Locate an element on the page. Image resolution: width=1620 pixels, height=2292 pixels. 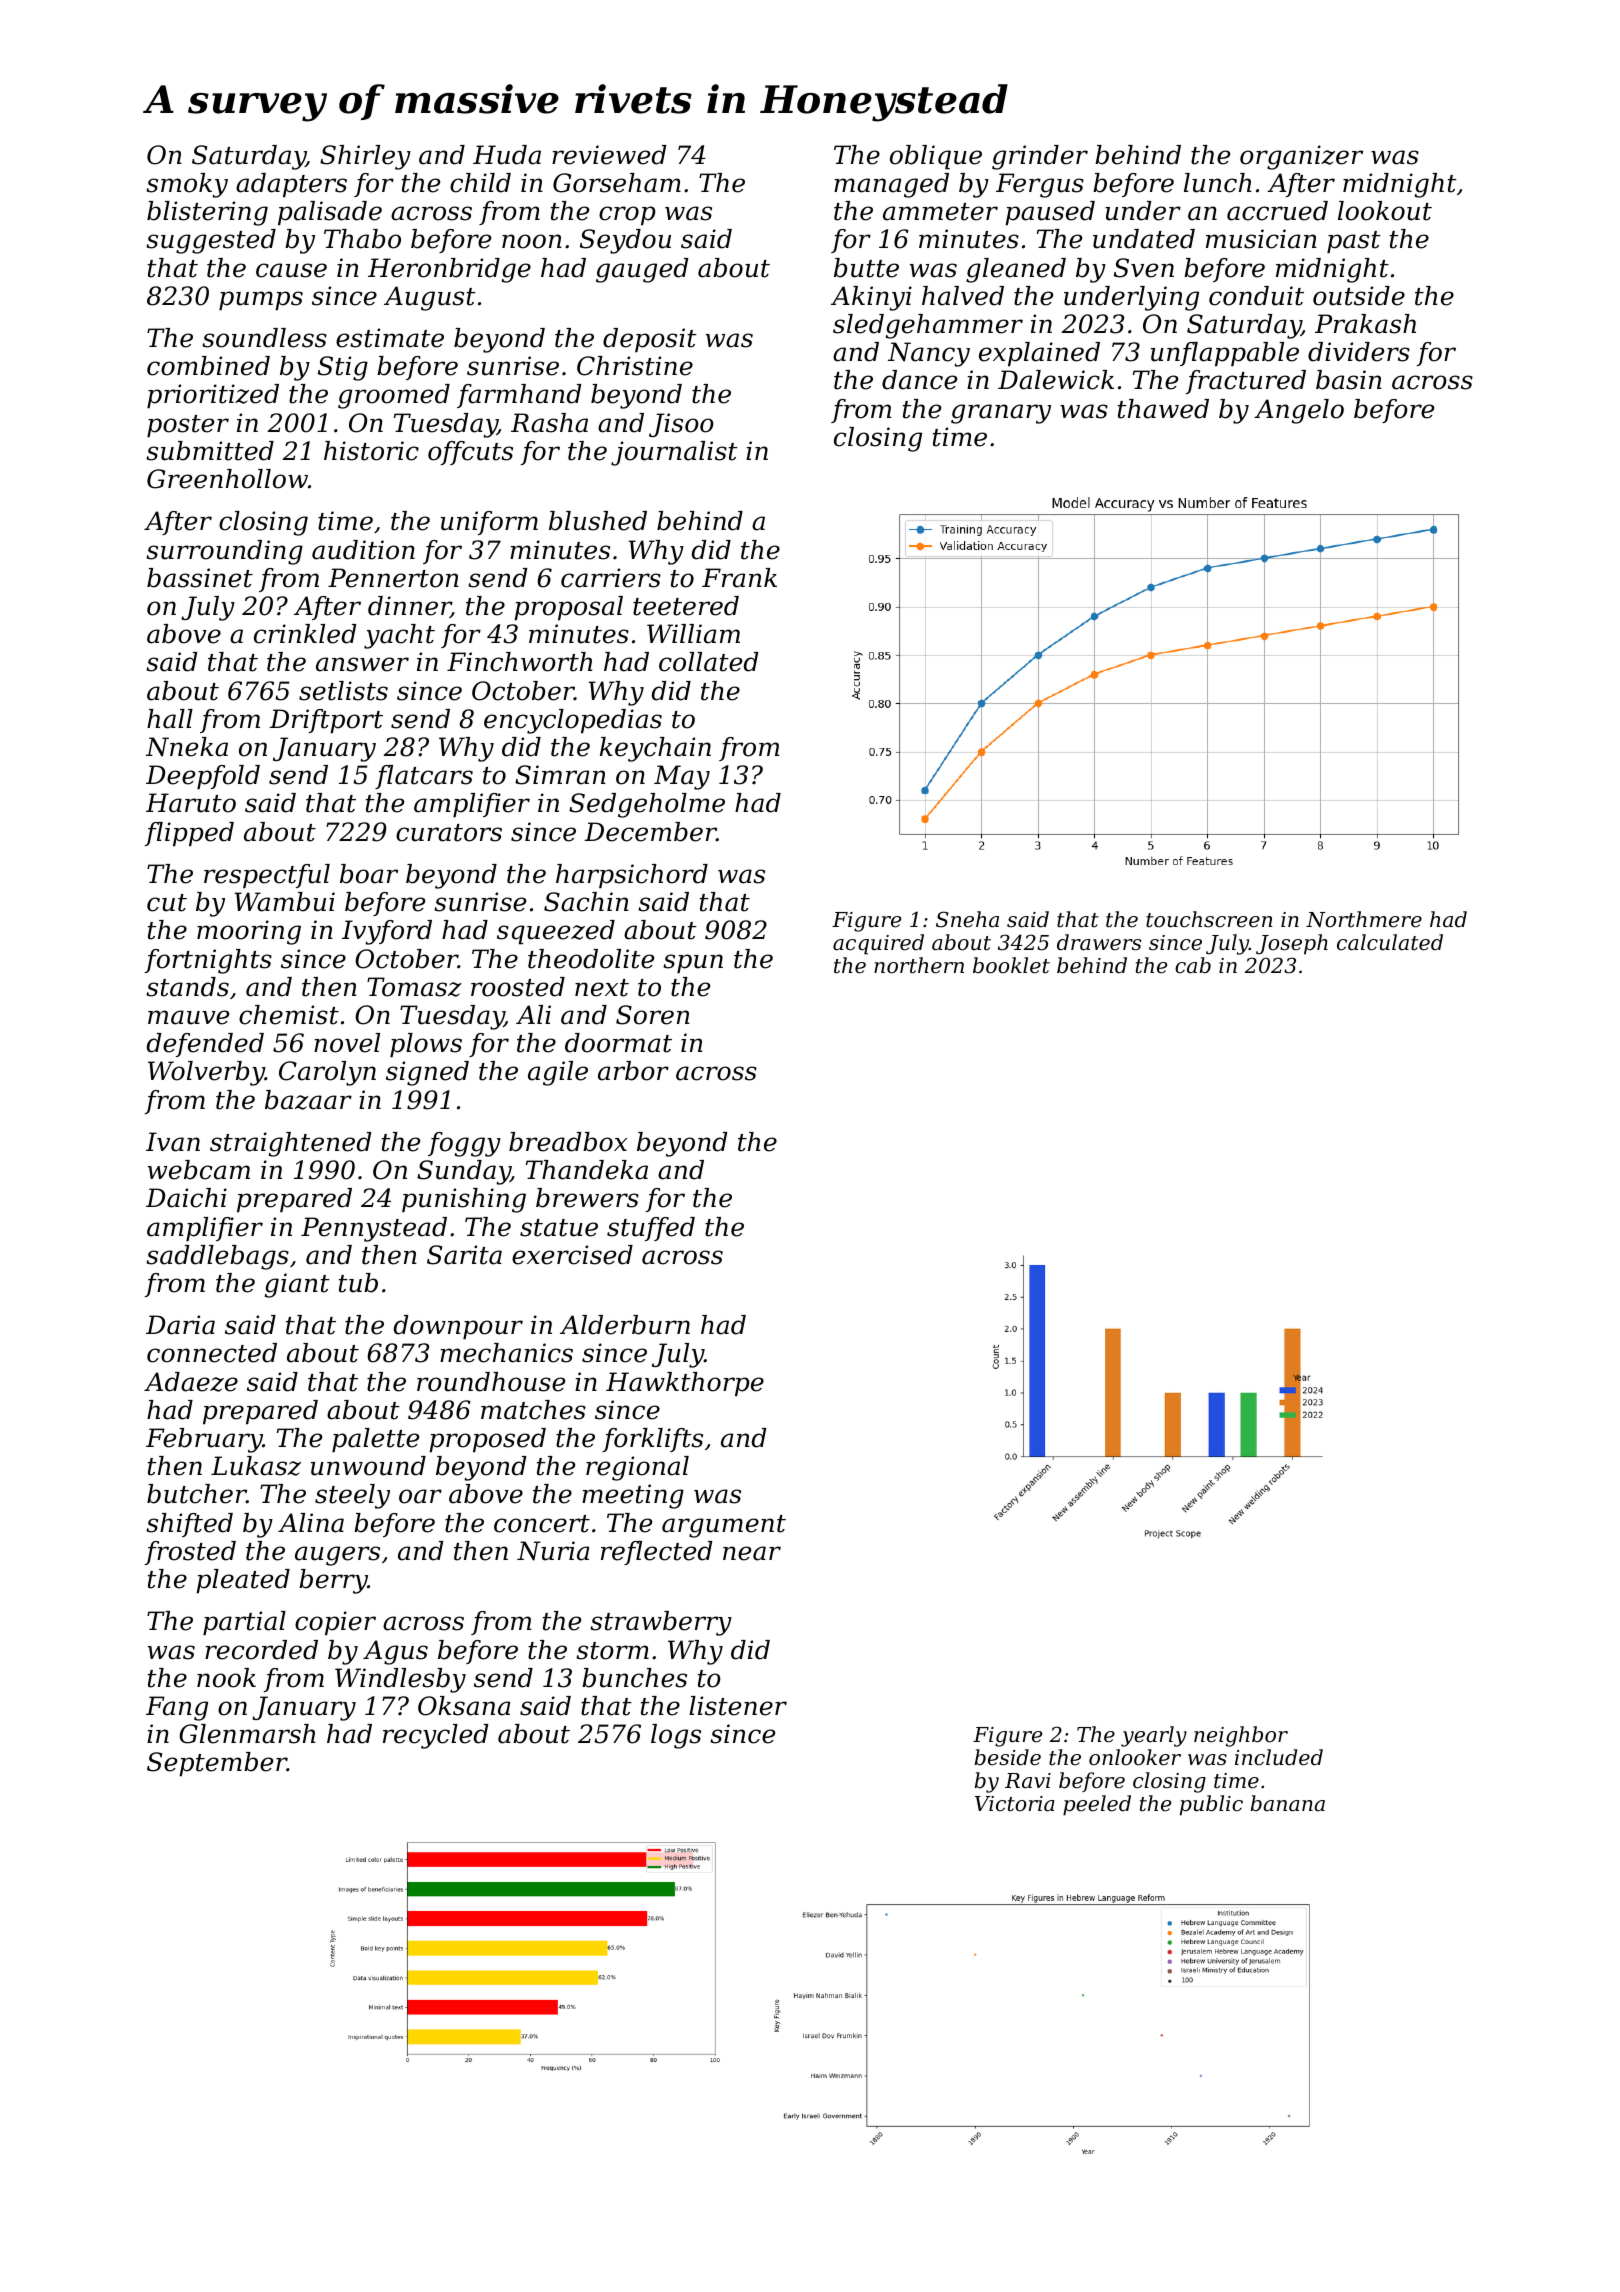
Gorseham is located at coordinates (617, 183).
